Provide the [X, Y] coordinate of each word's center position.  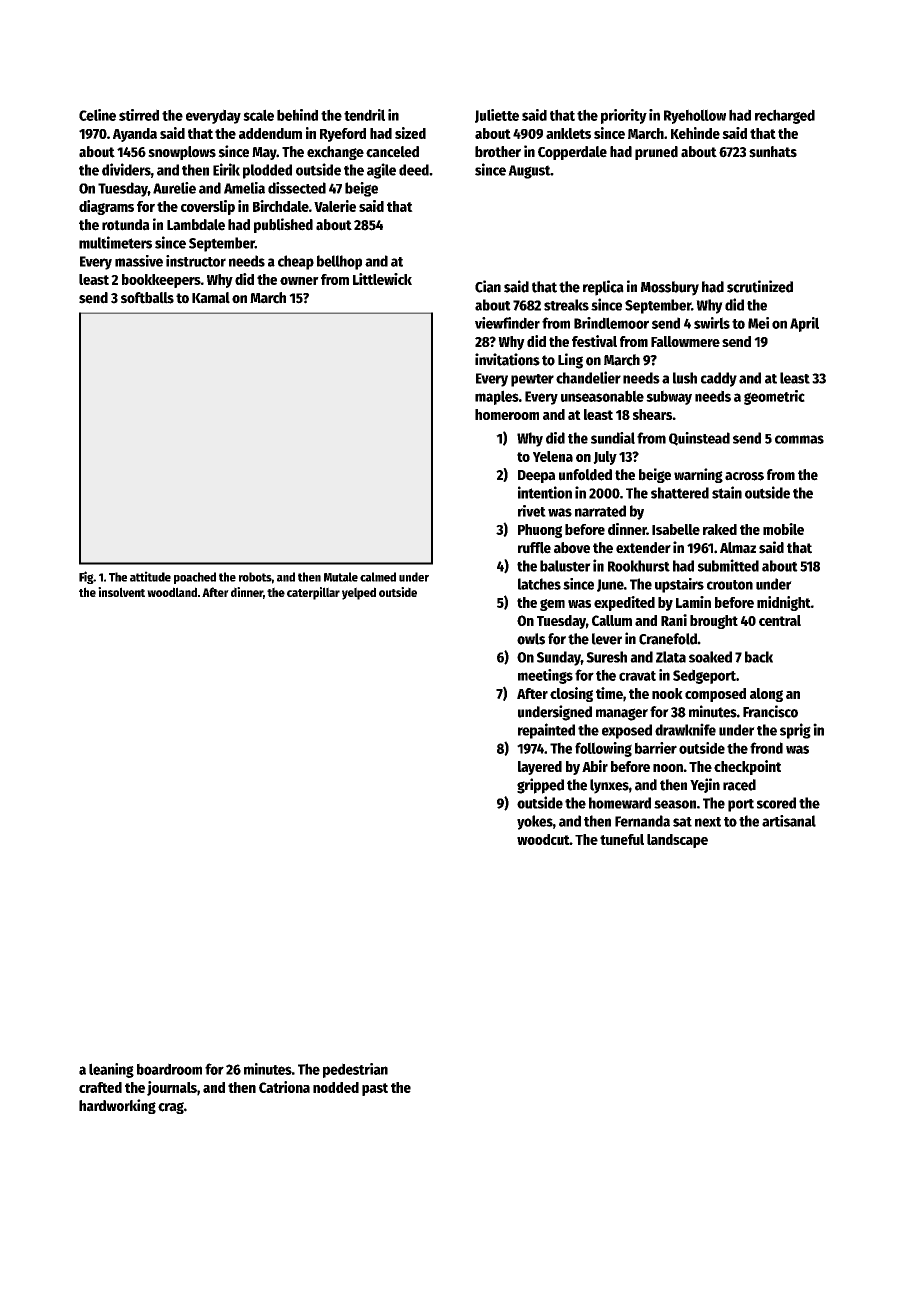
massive [139, 261]
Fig [86, 577]
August [529, 172]
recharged [785, 116]
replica [603, 288]
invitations [507, 359]
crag [171, 1108]
